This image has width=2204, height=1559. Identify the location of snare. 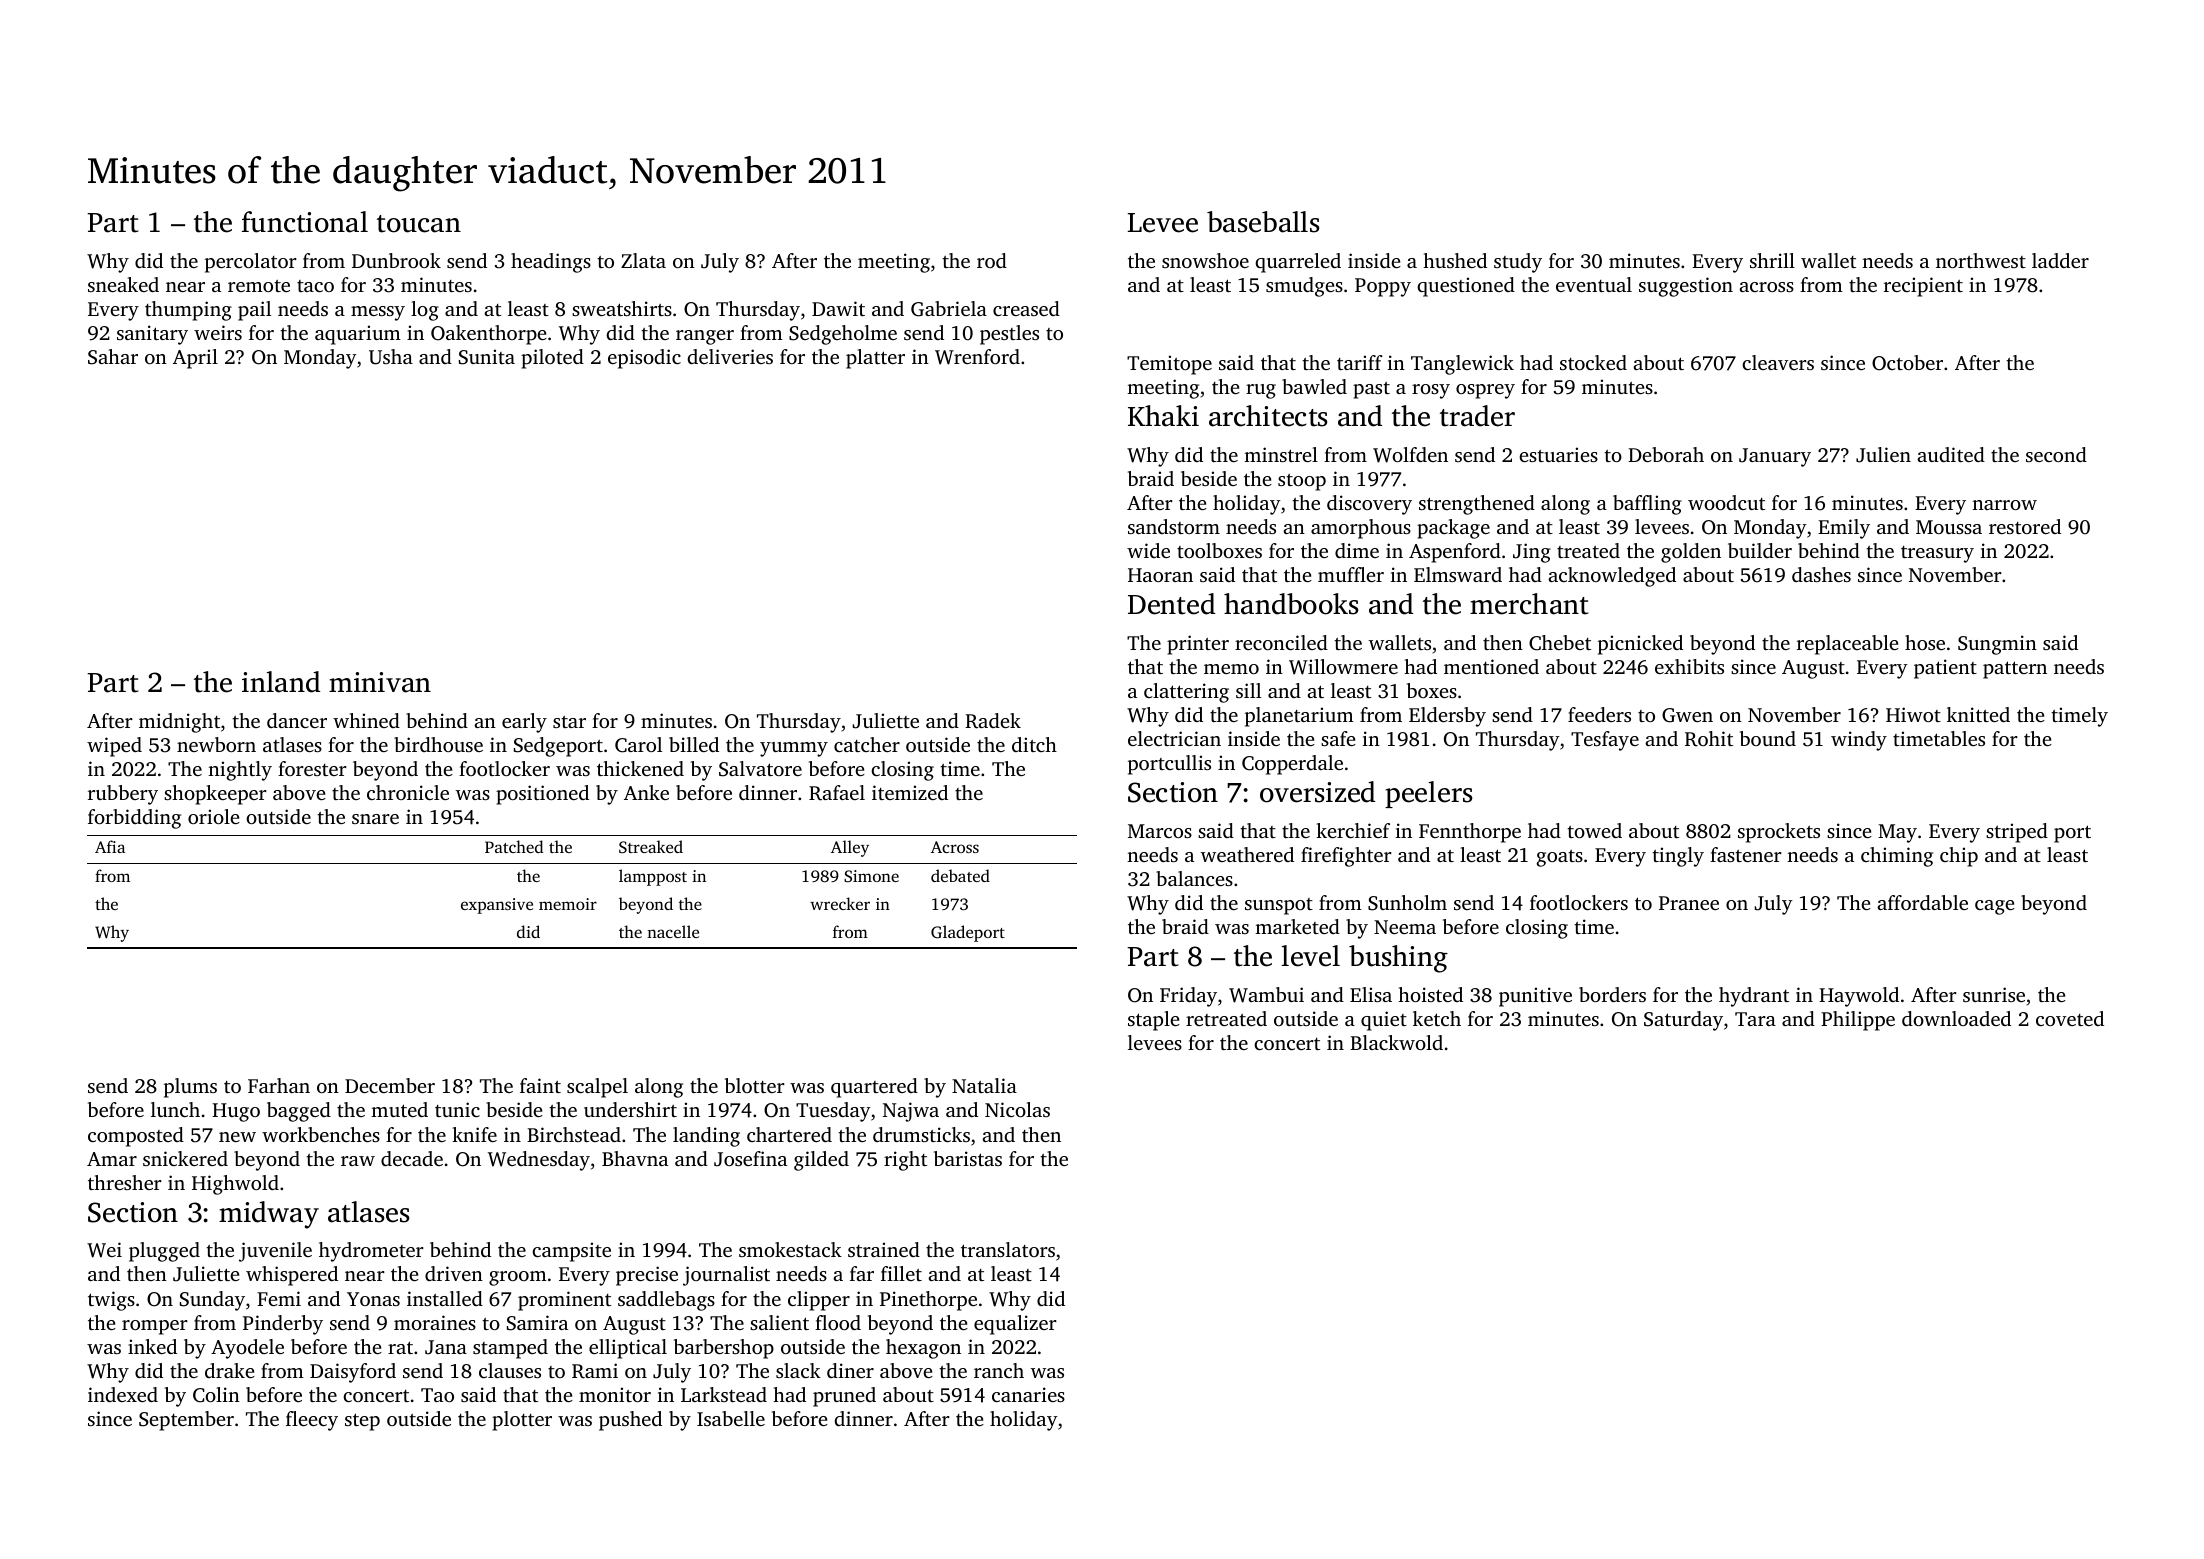
(375, 819).
